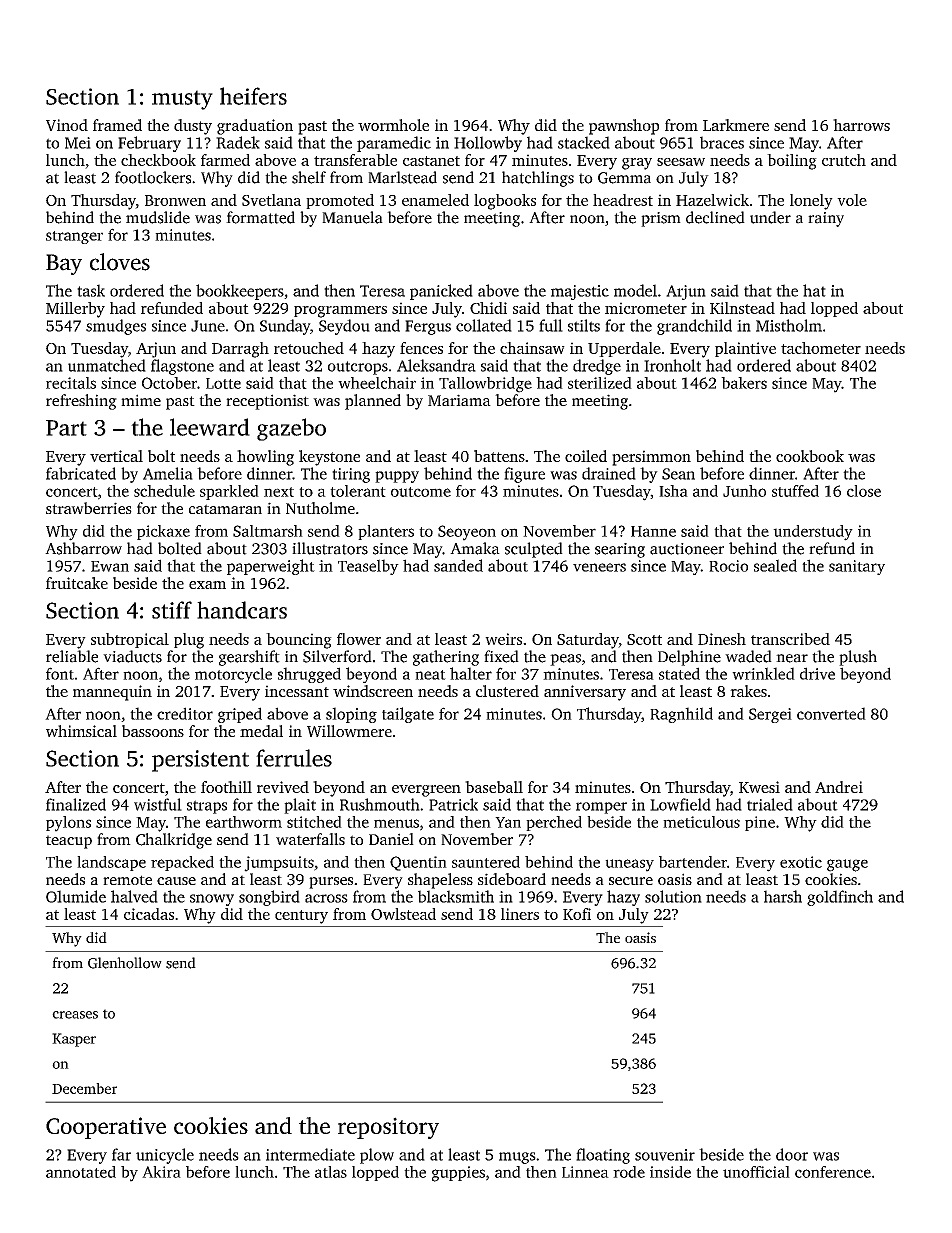 This screenshot has width=952, height=1233. Describe the element at coordinates (165, 1156) in the screenshot. I see `unicycle` at that location.
